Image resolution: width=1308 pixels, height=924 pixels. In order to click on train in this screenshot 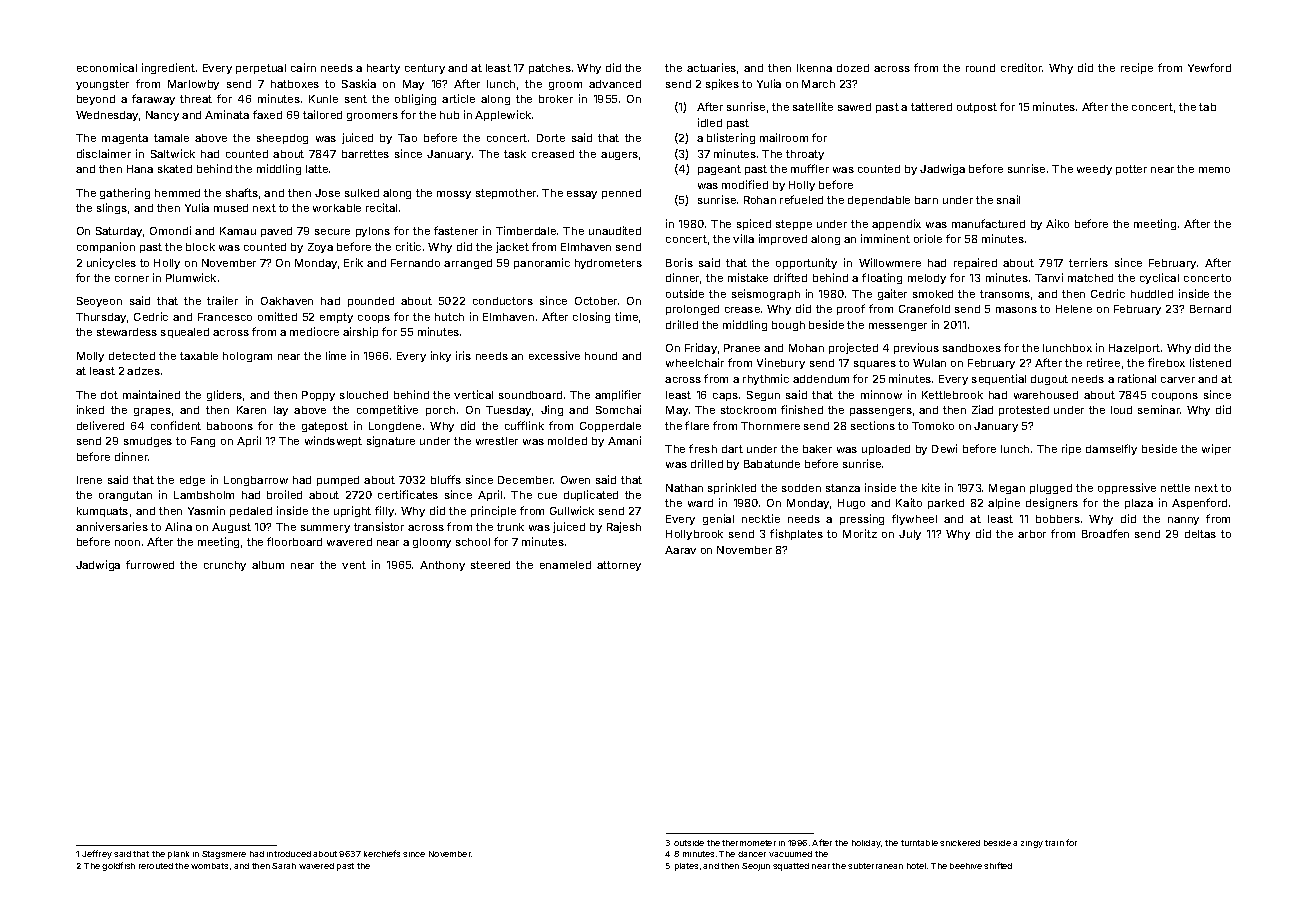, I will do `click(1054, 843)`.
